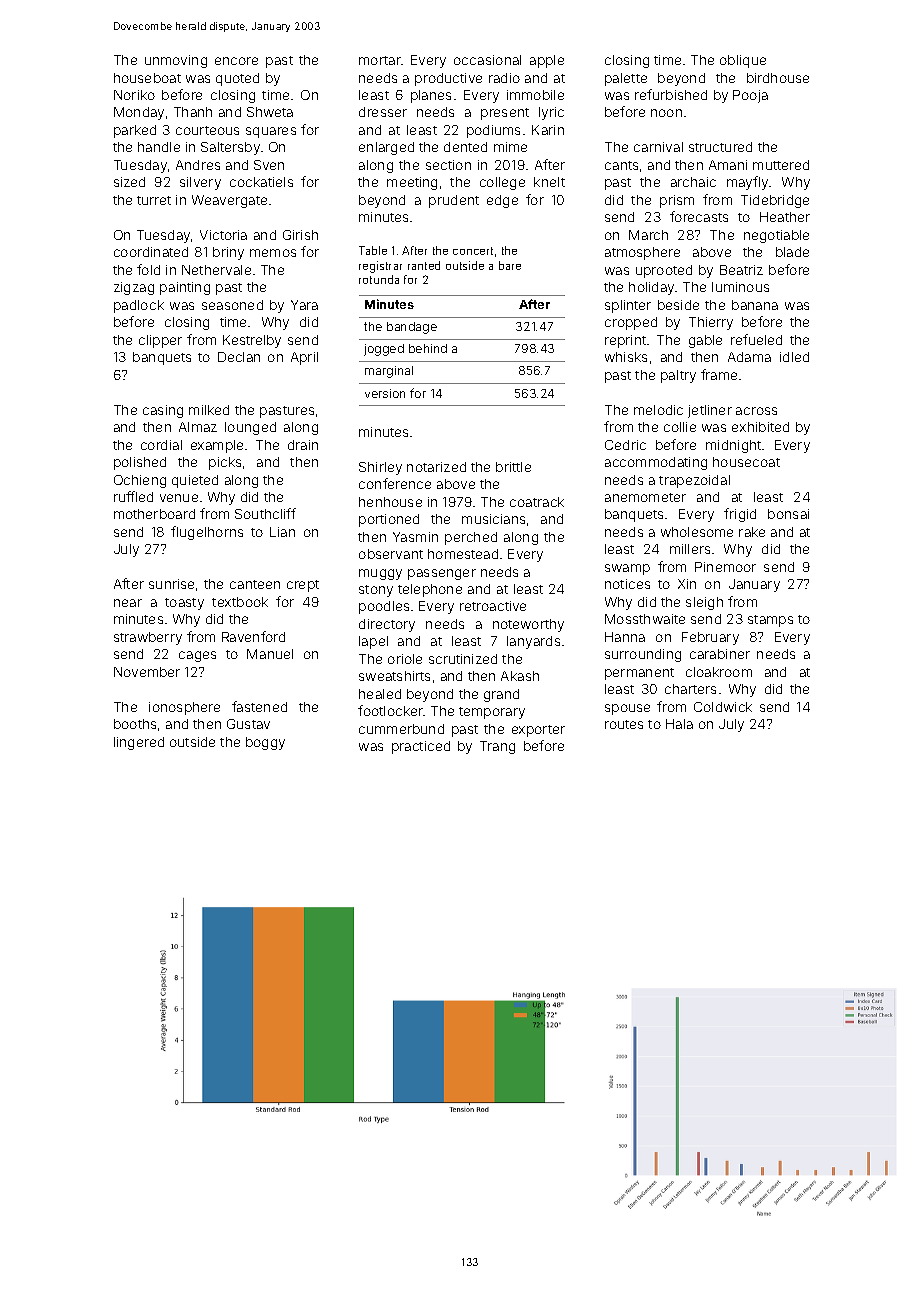 This page has width=924, height=1308. What do you see at coordinates (282, 532) in the page?
I see `Lian` at bounding box center [282, 532].
